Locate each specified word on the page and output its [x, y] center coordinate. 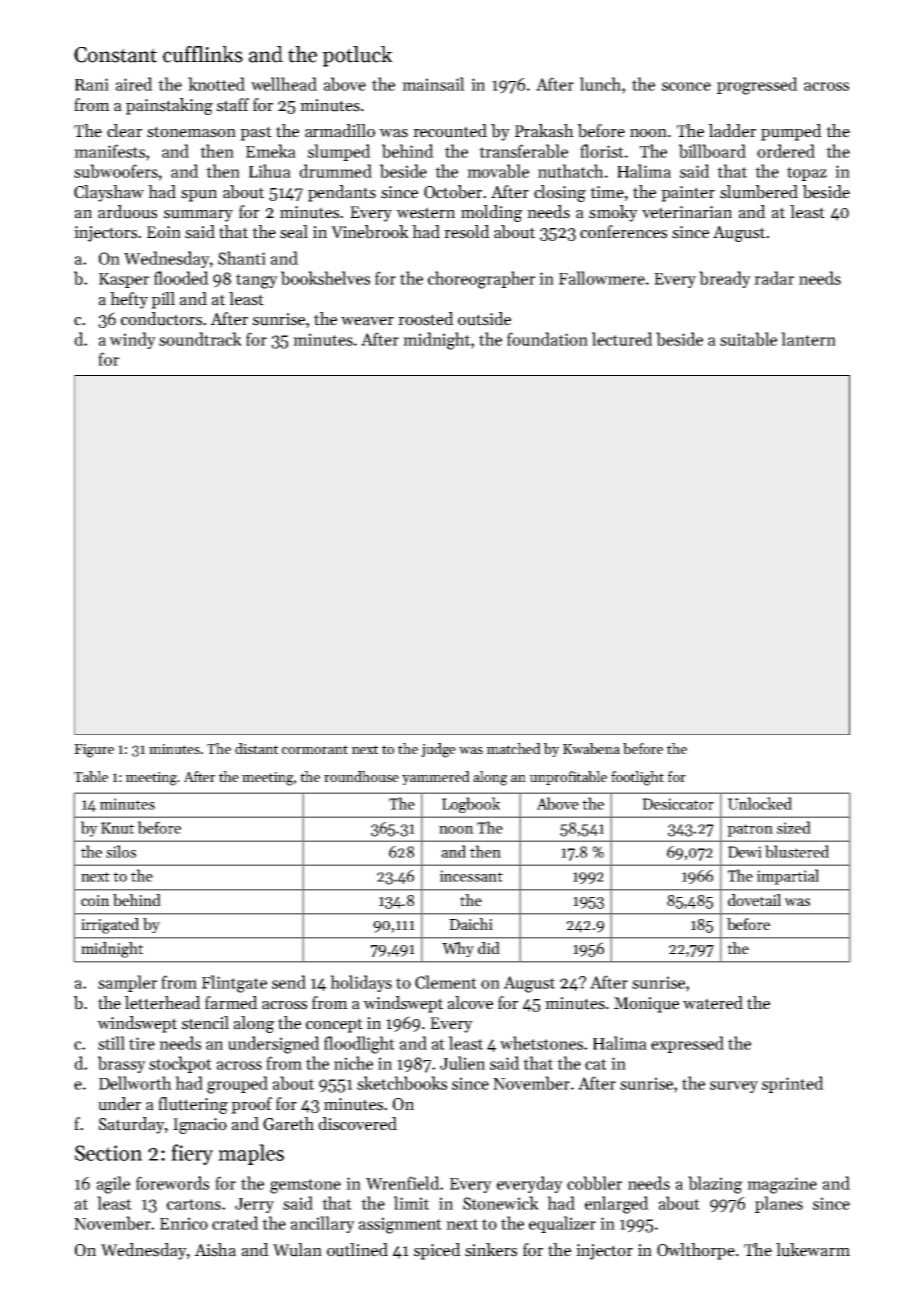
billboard [712, 151]
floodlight [359, 1045]
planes [779, 1204]
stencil [205, 1023]
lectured [622, 339]
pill [163, 300]
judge [438, 750]
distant [257, 748]
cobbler [594, 1183]
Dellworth [135, 1083]
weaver [367, 321]
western [425, 213]
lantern [808, 339]
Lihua [270, 171]
